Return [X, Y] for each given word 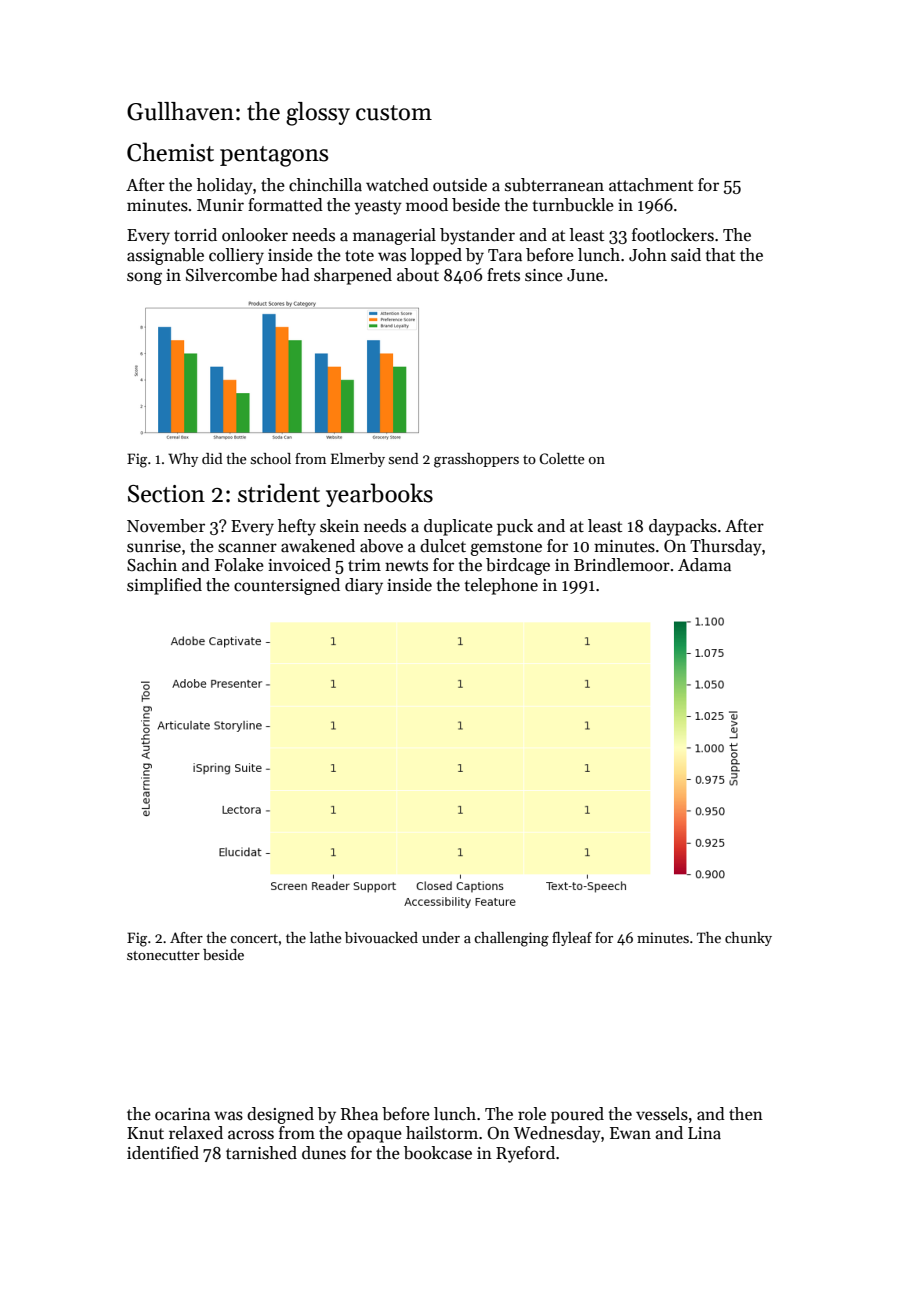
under [441, 937]
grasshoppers [476, 460]
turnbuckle [573, 205]
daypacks [683, 527]
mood [427, 204]
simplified [164, 586]
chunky [748, 939]
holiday [225, 186]
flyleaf [572, 939]
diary [364, 586]
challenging [511, 939]
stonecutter [163, 955]
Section [166, 494]
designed [280, 1115]
